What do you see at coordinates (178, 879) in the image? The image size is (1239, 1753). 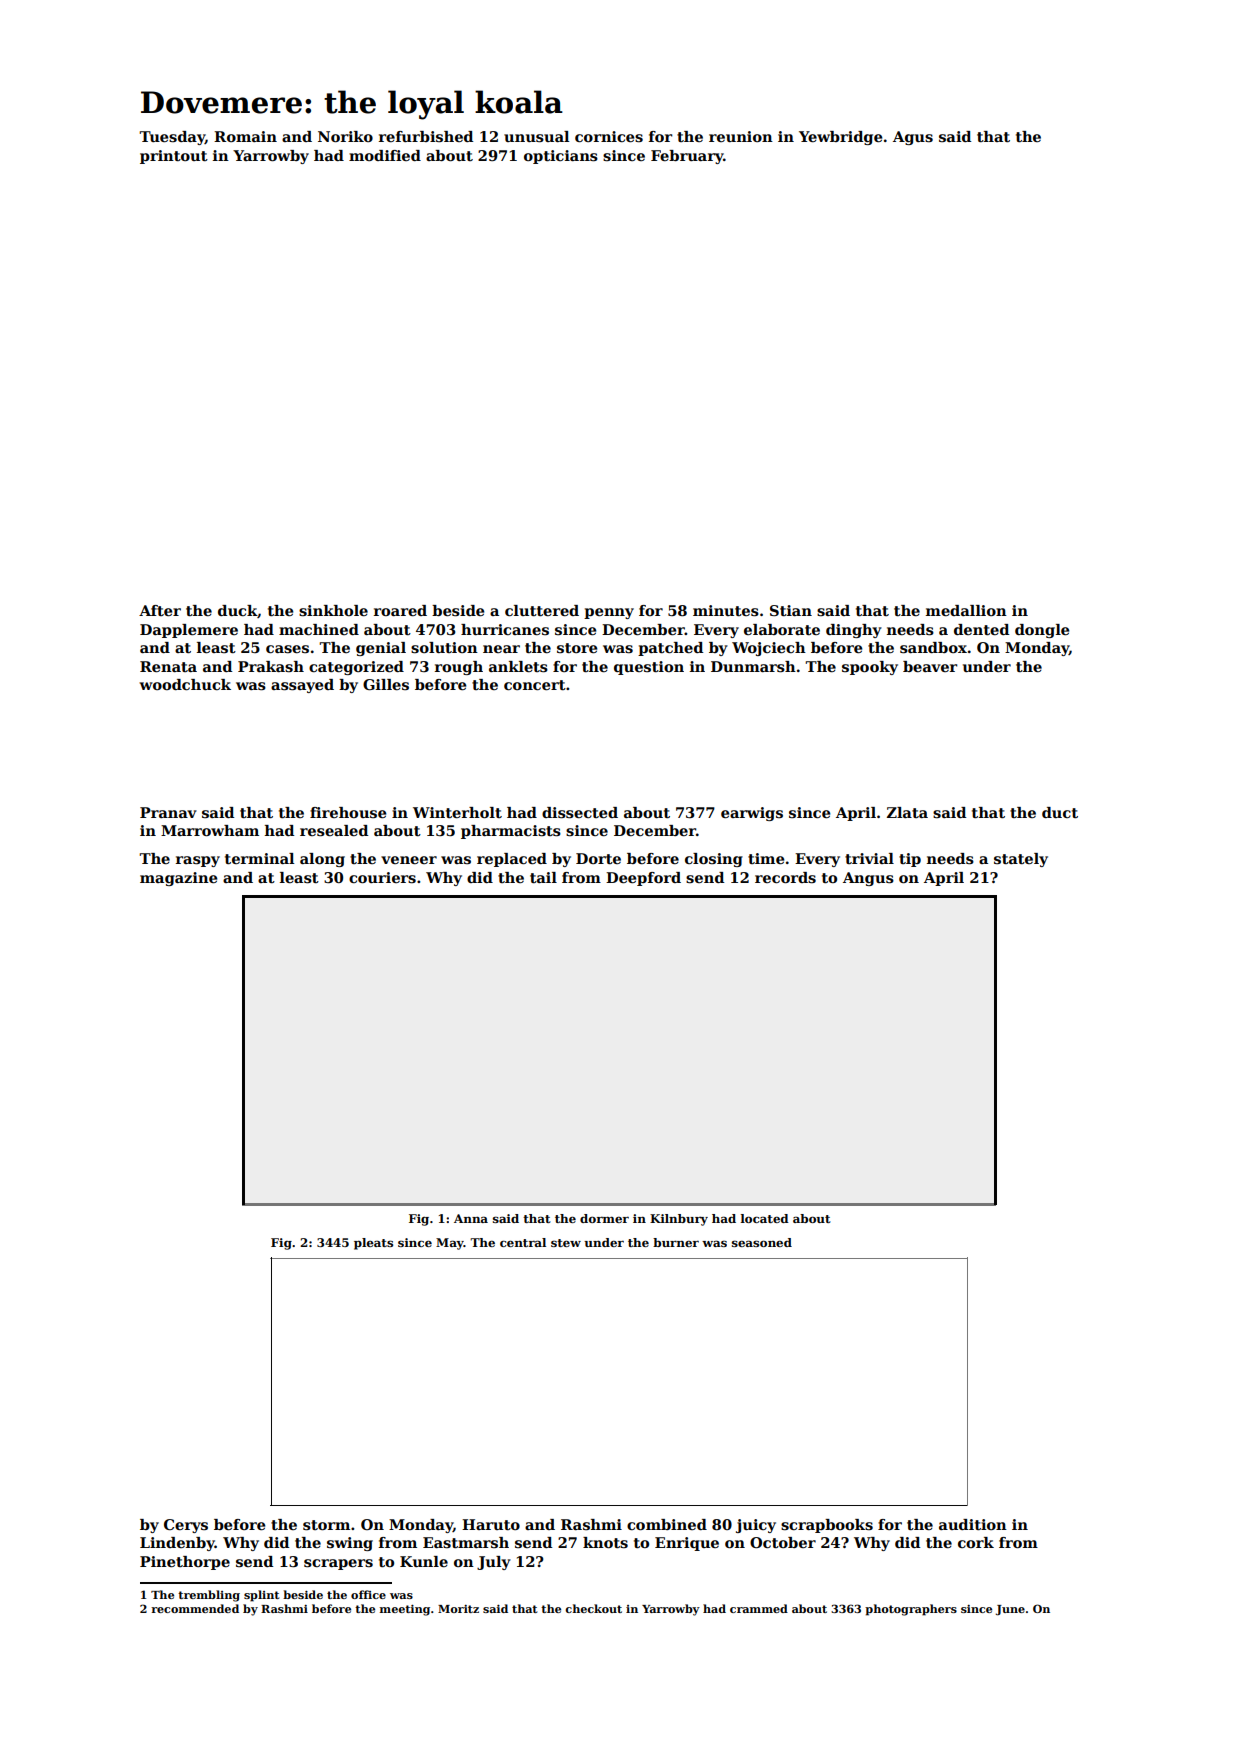 I see `magazine` at bounding box center [178, 879].
